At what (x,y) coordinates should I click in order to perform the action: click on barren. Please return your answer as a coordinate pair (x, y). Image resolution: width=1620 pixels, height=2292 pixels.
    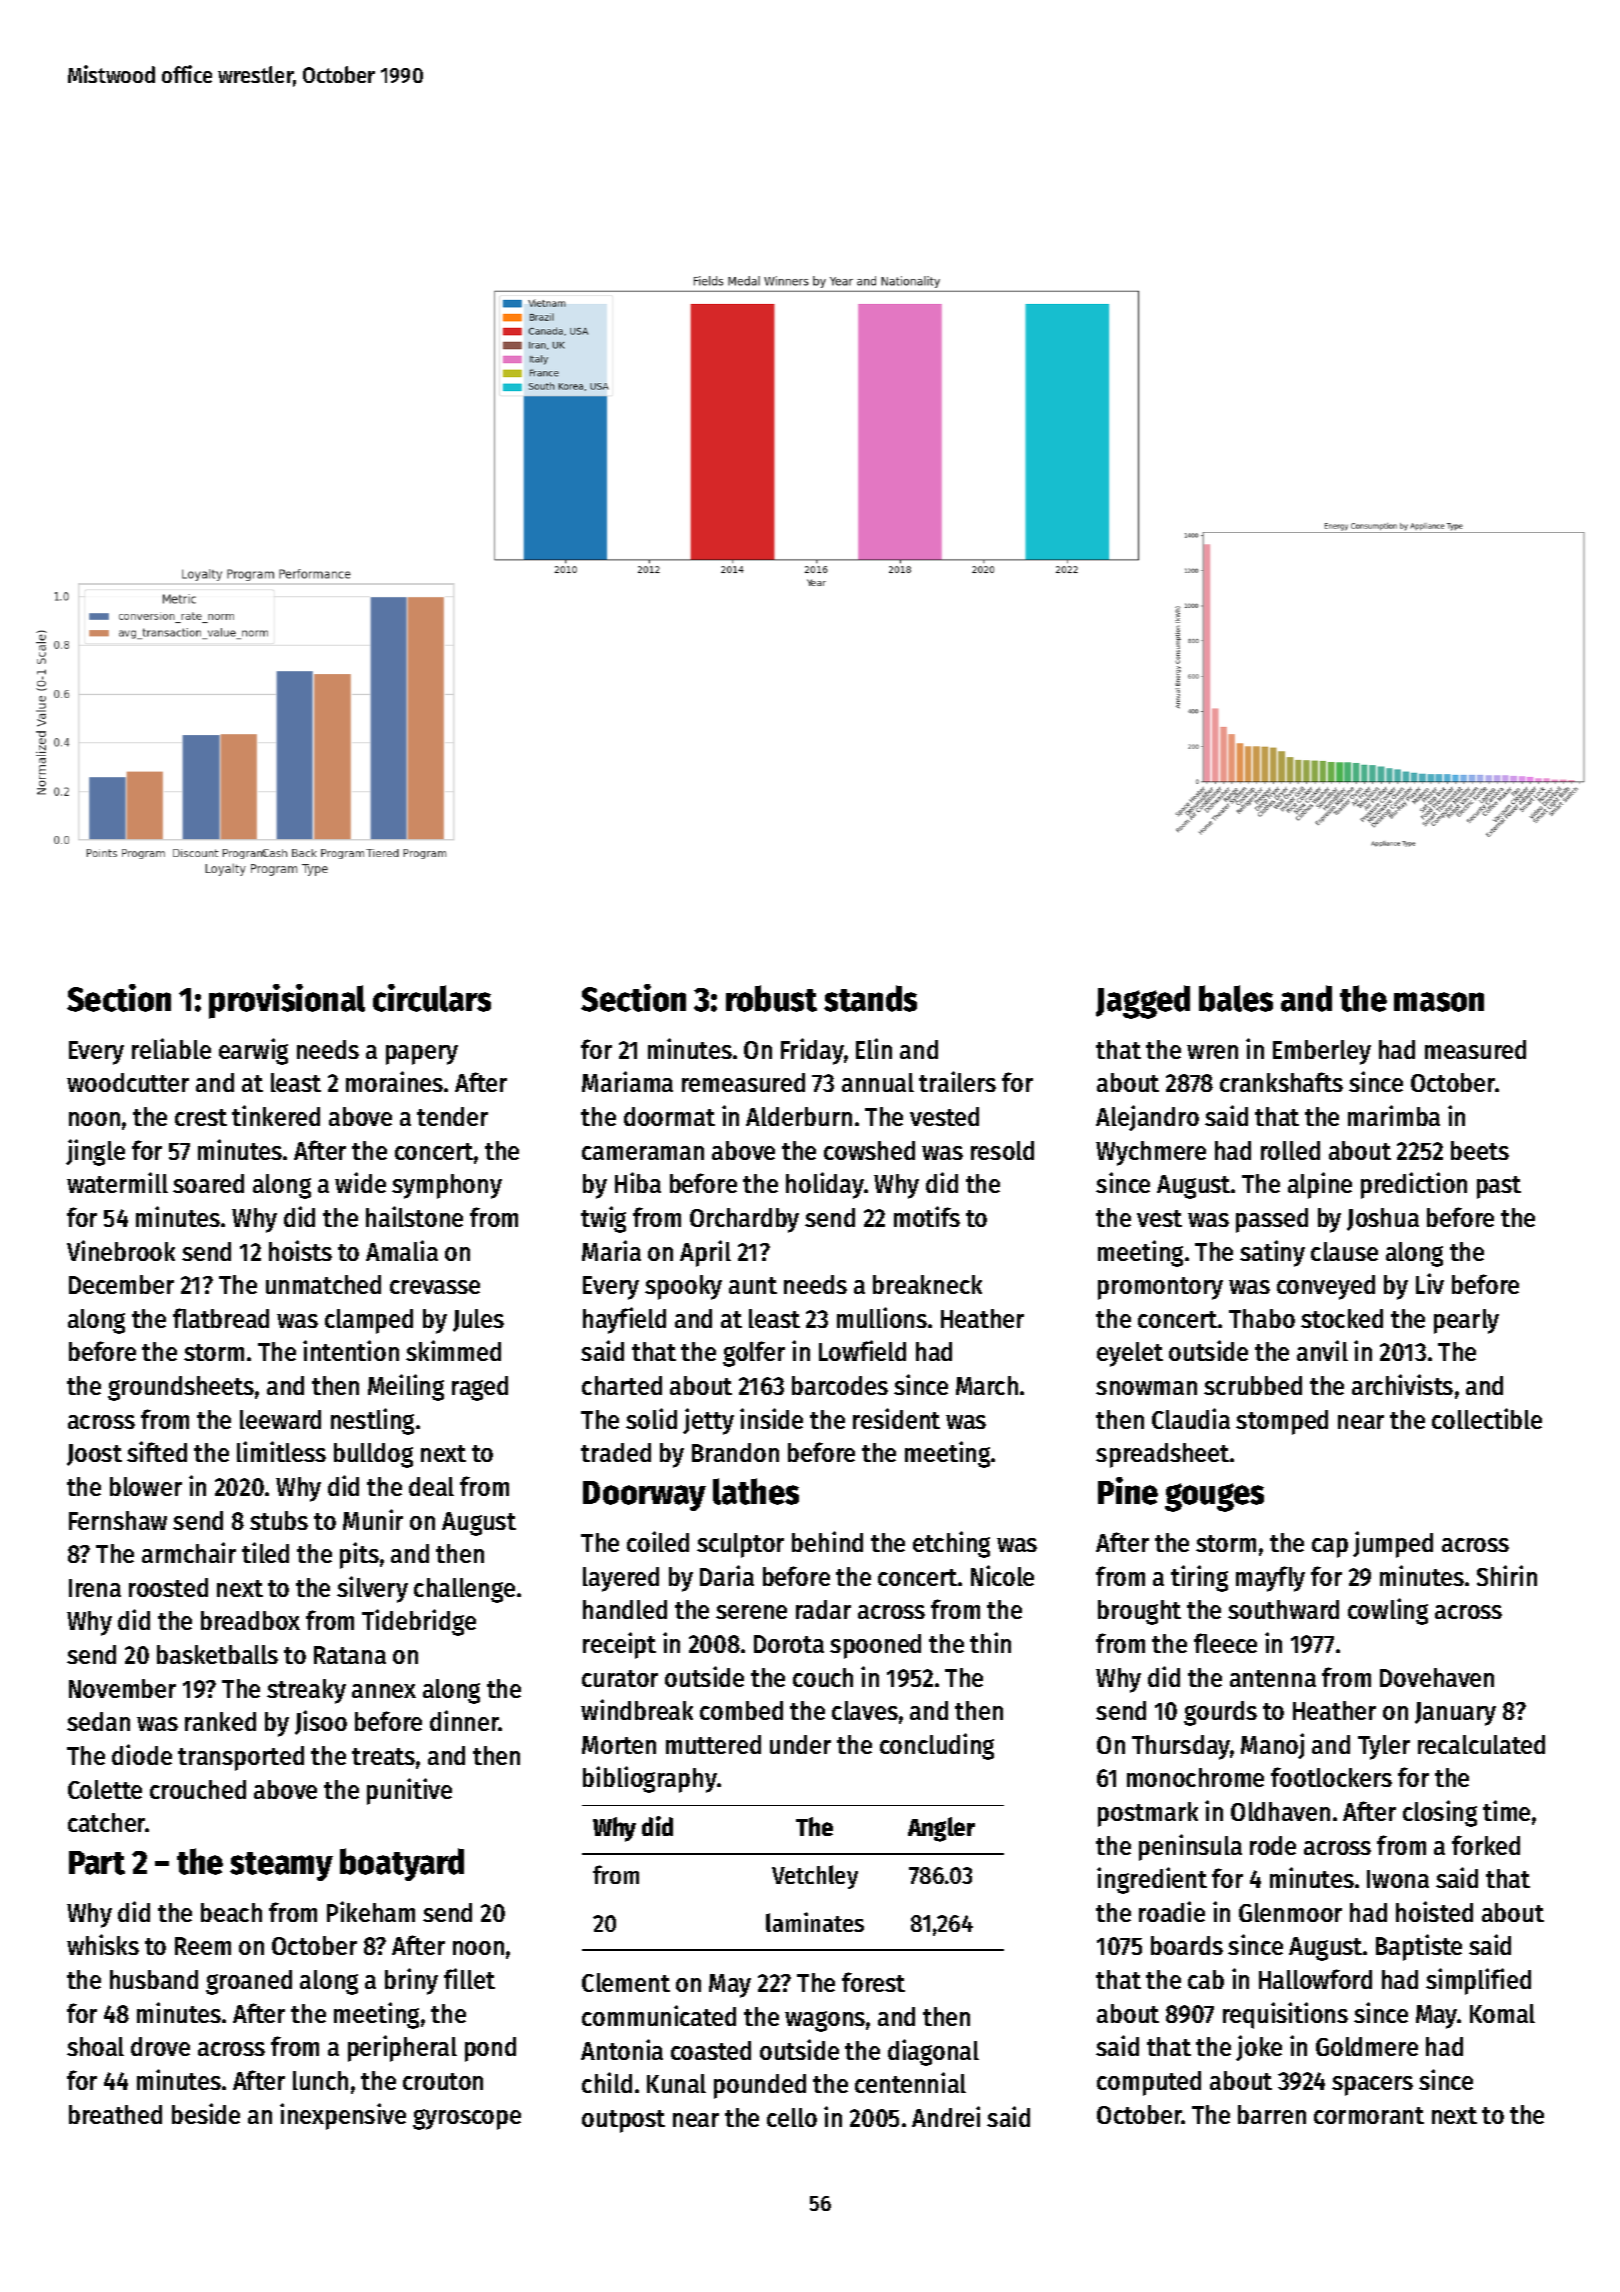
    Looking at the image, I should click on (1272, 2114).
